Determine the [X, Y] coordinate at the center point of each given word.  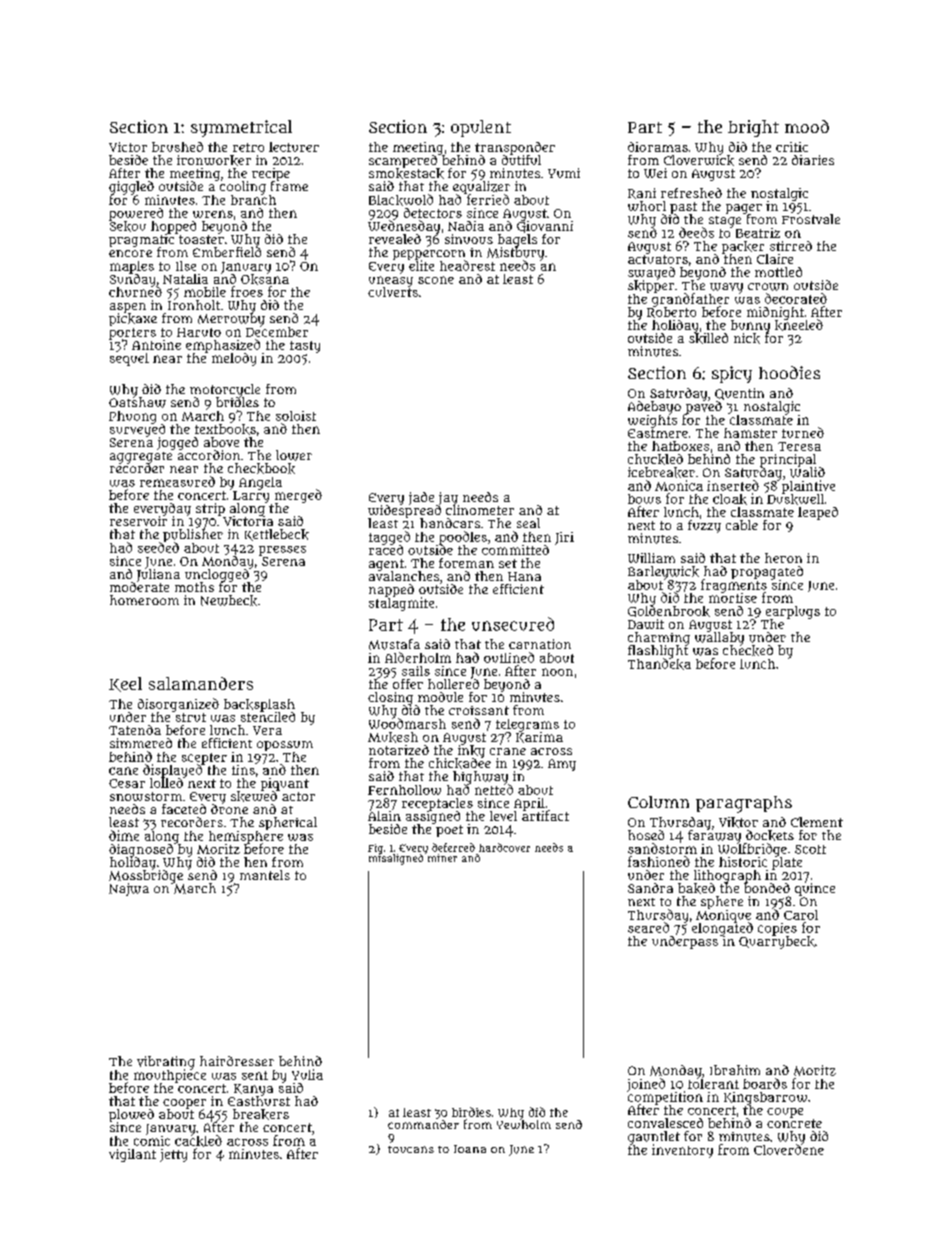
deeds [696, 232]
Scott [810, 849]
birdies [471, 1112]
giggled [131, 187]
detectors [433, 213]
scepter [204, 758]
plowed [131, 1115]
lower [294, 455]
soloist [296, 416]
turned [803, 432]
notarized [399, 750]
